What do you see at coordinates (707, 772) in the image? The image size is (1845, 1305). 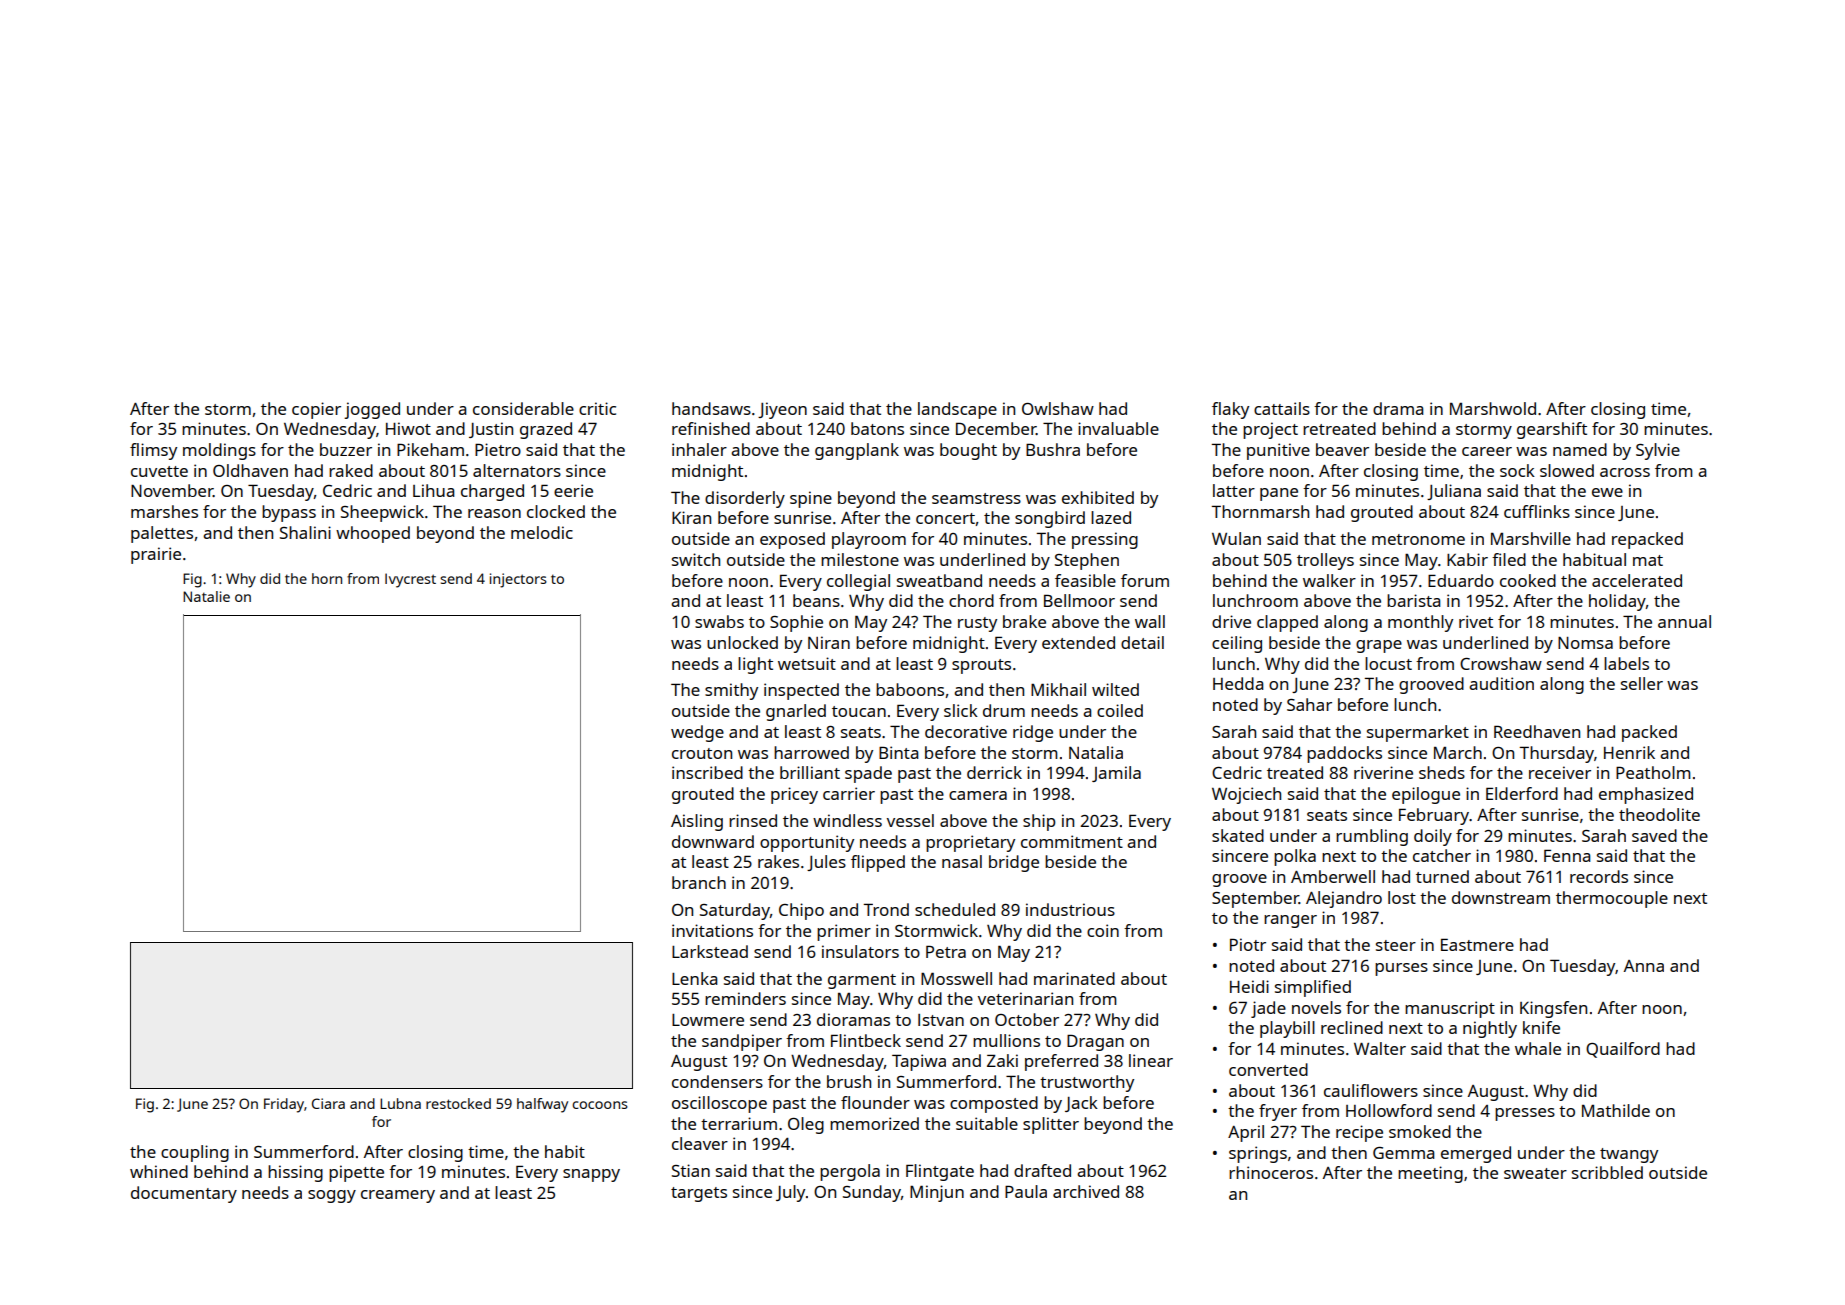 I see `inscribed` at bounding box center [707, 772].
